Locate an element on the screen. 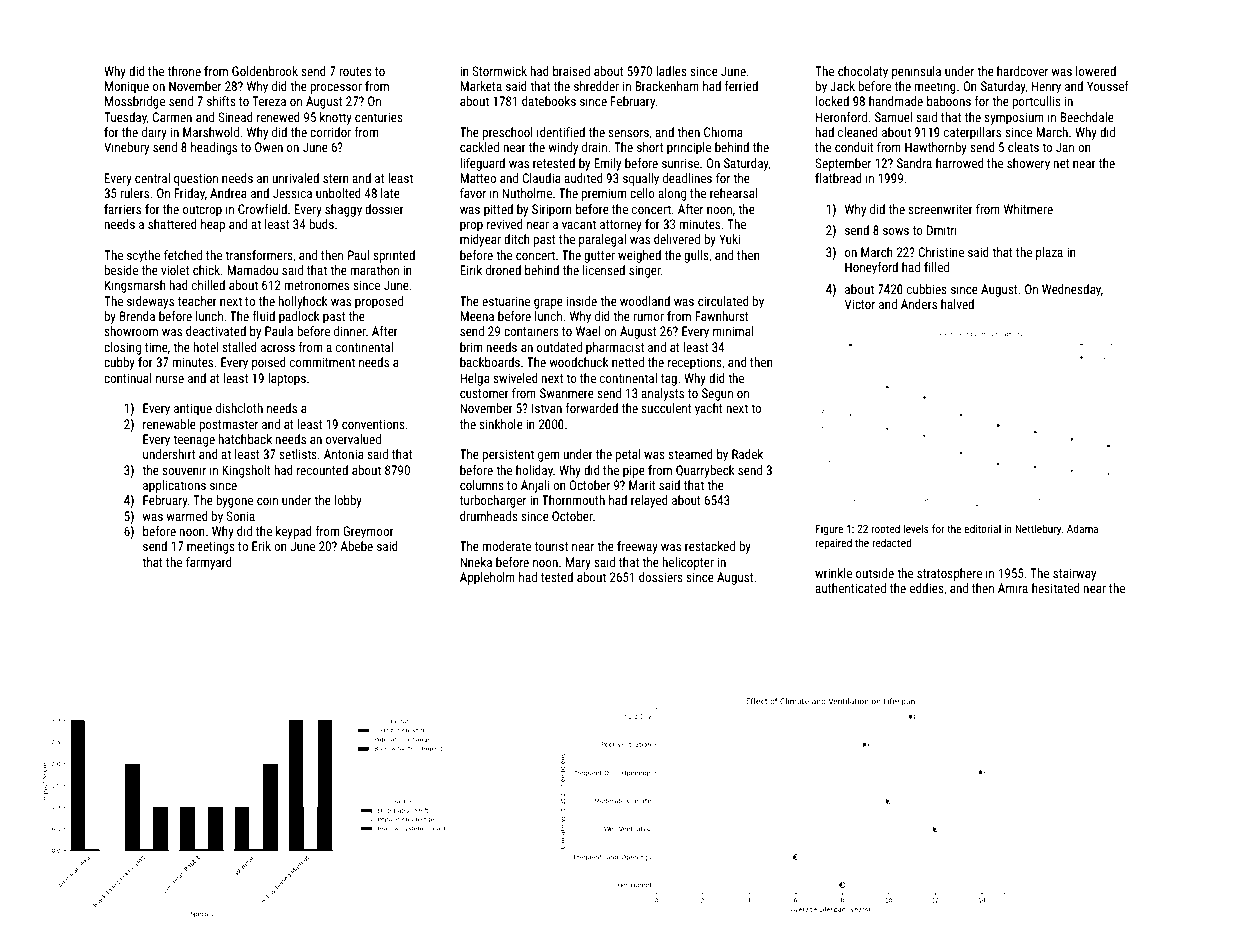  sows is located at coordinates (896, 231).
